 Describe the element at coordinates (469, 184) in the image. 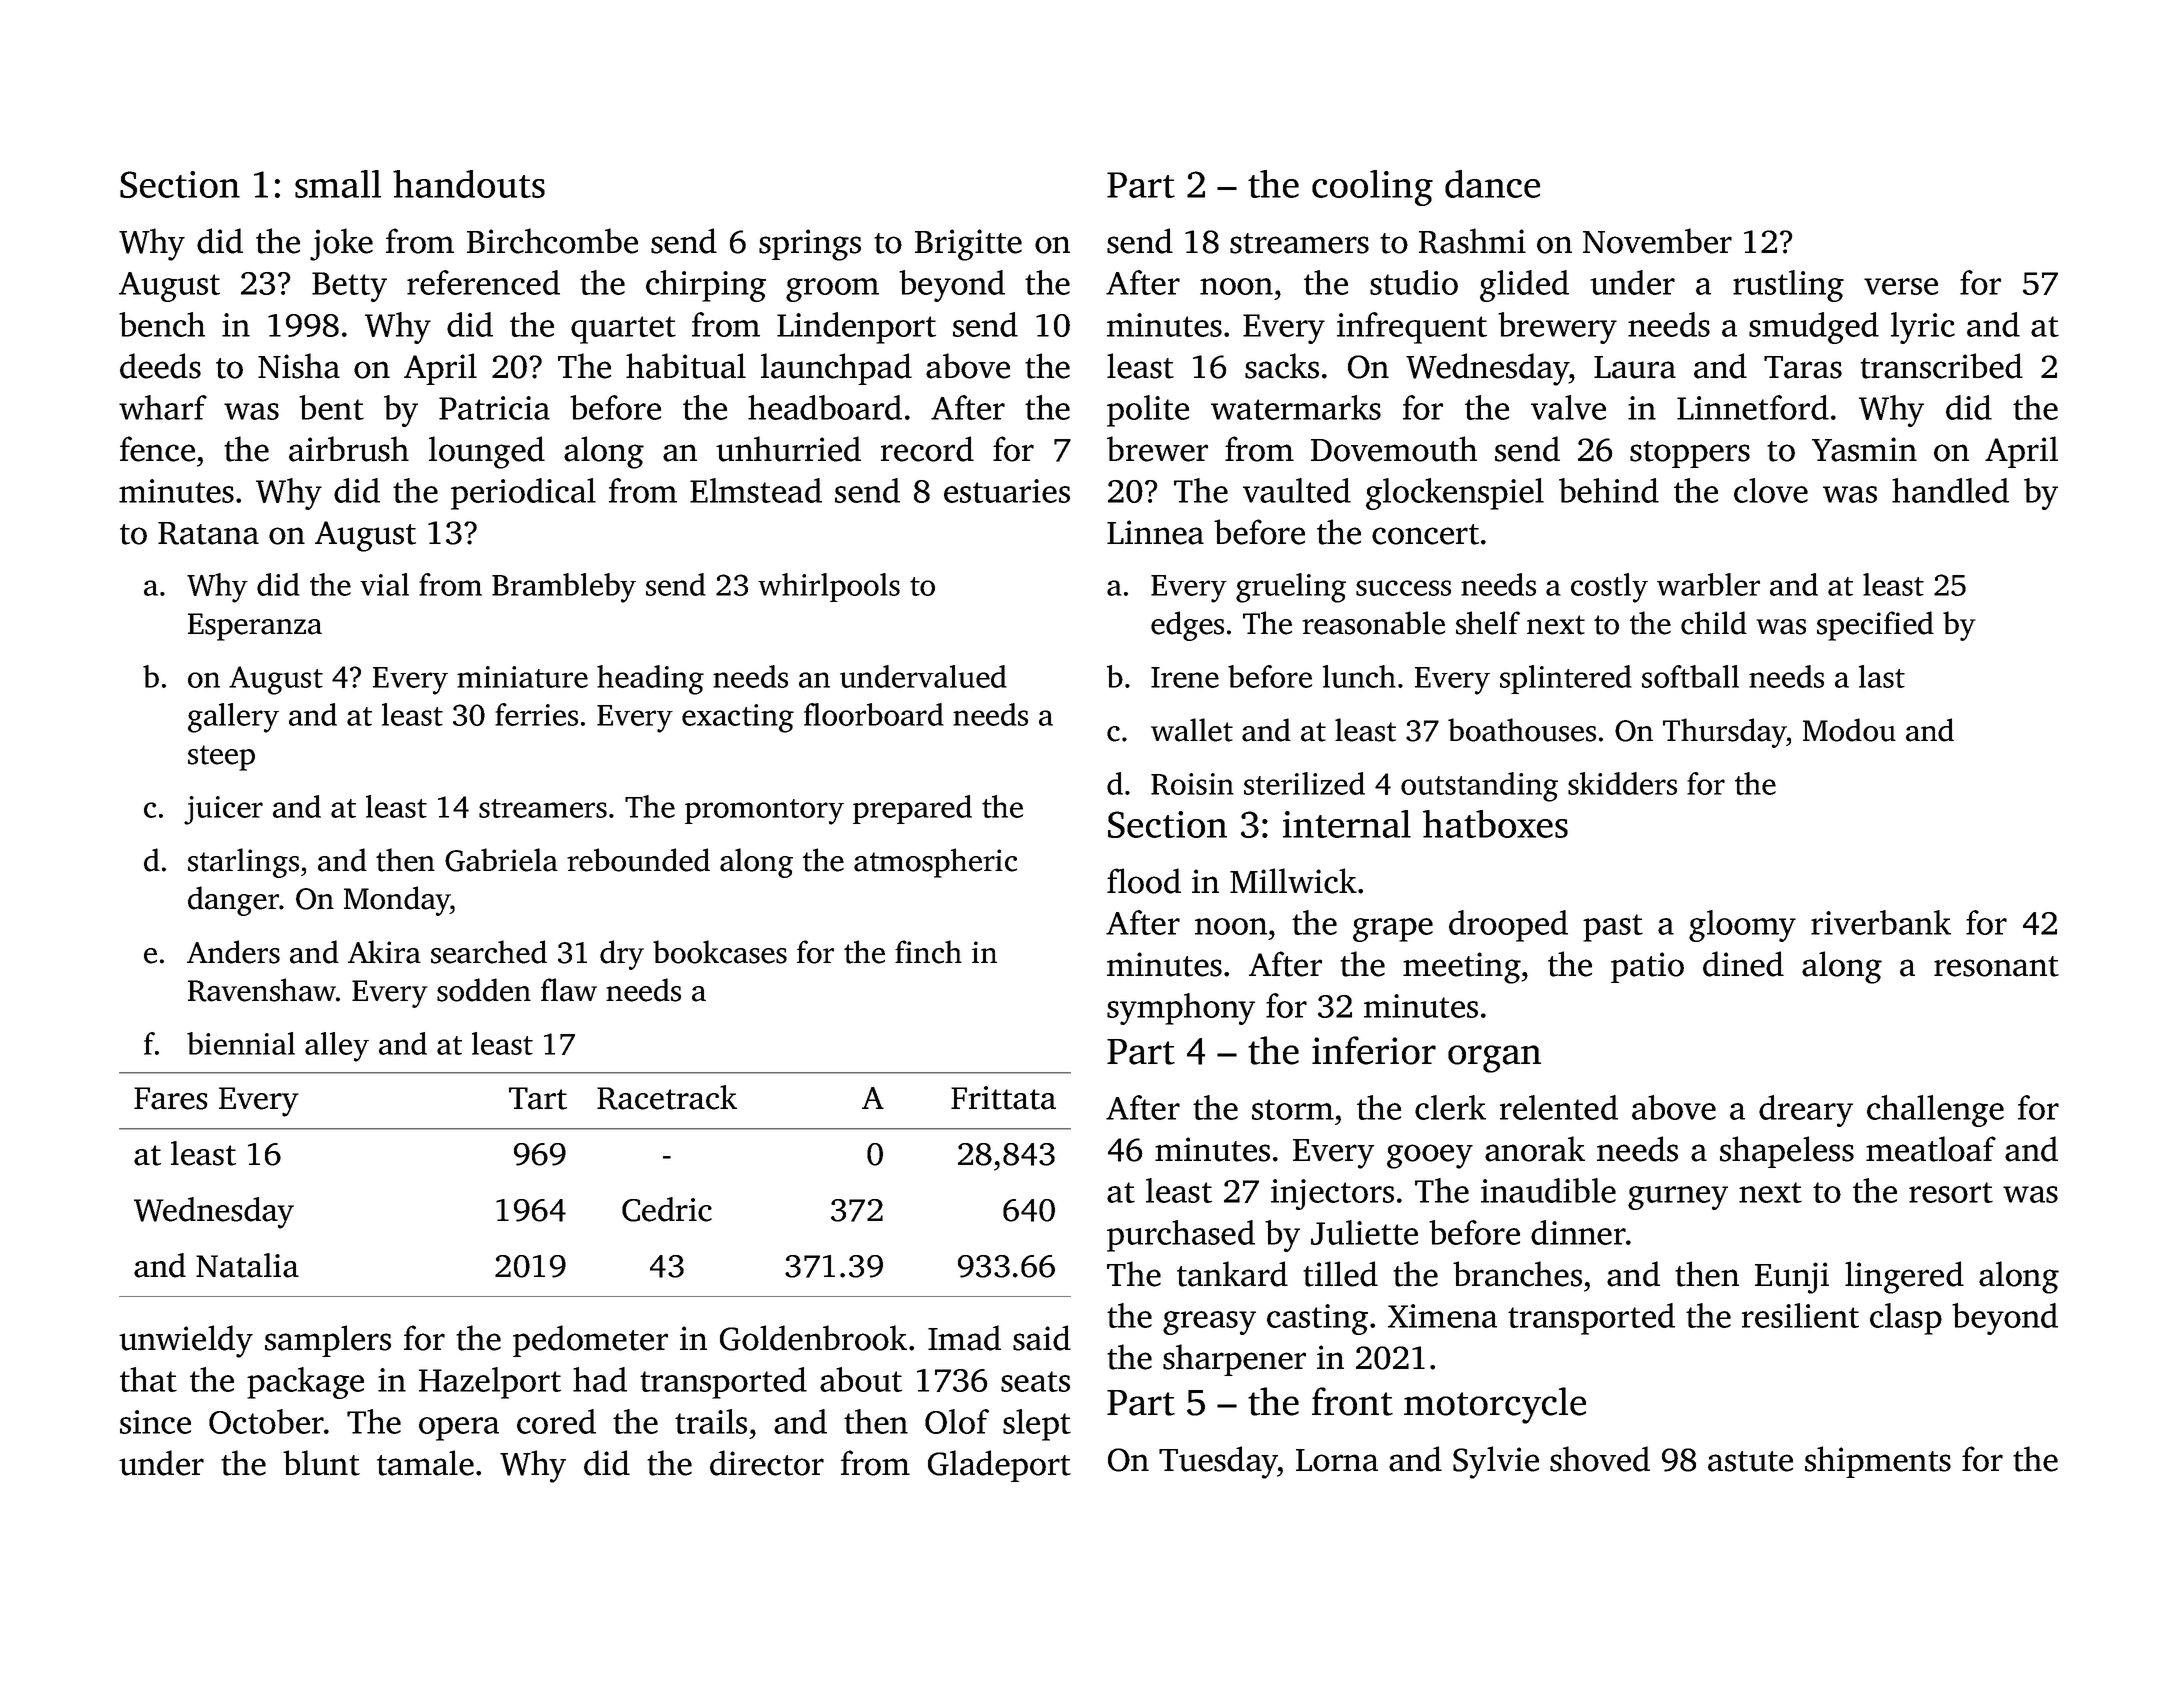

I see `handouts` at that location.
